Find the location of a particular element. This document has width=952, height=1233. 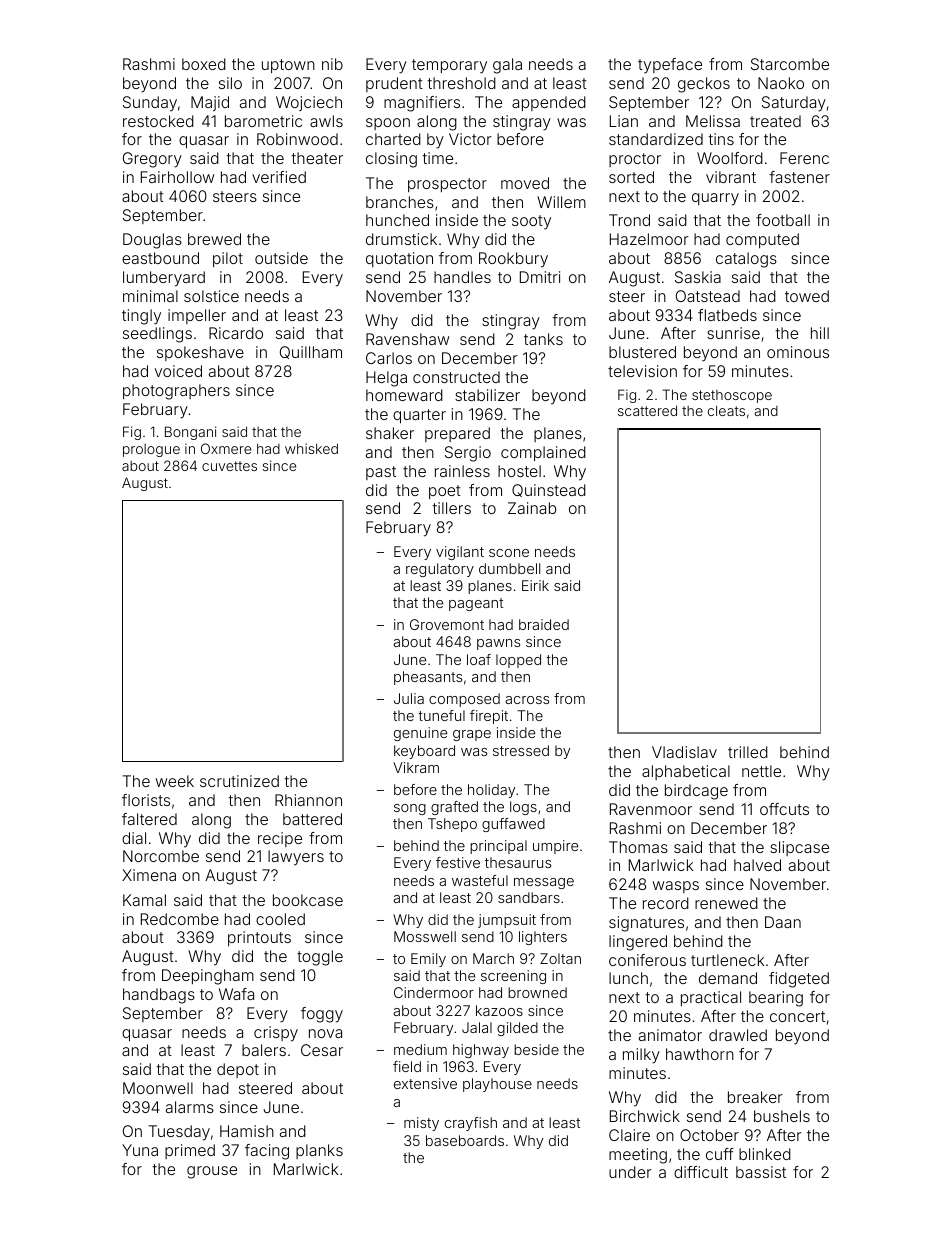

song is located at coordinates (410, 809).
